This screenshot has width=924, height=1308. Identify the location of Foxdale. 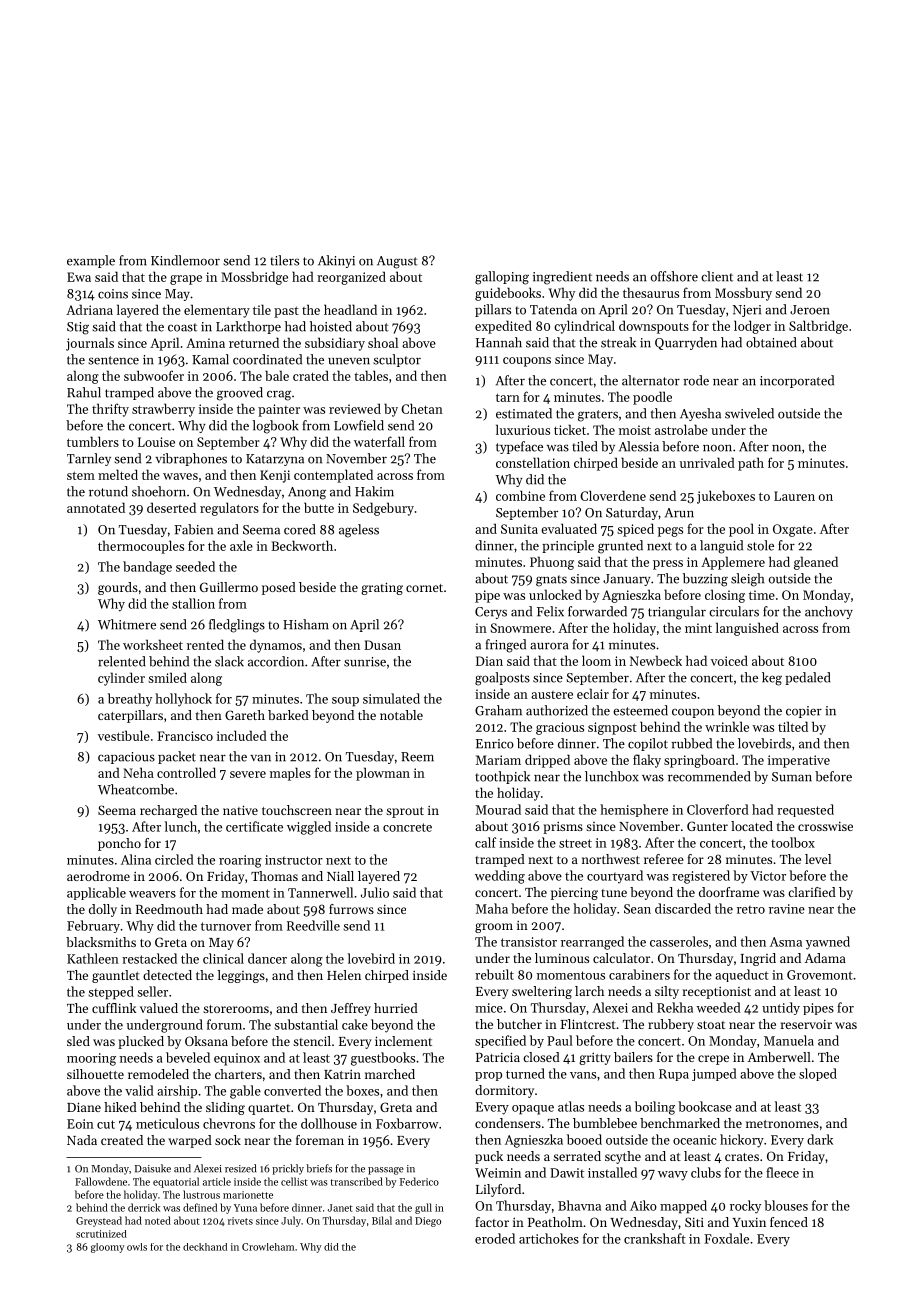
(726, 1238).
